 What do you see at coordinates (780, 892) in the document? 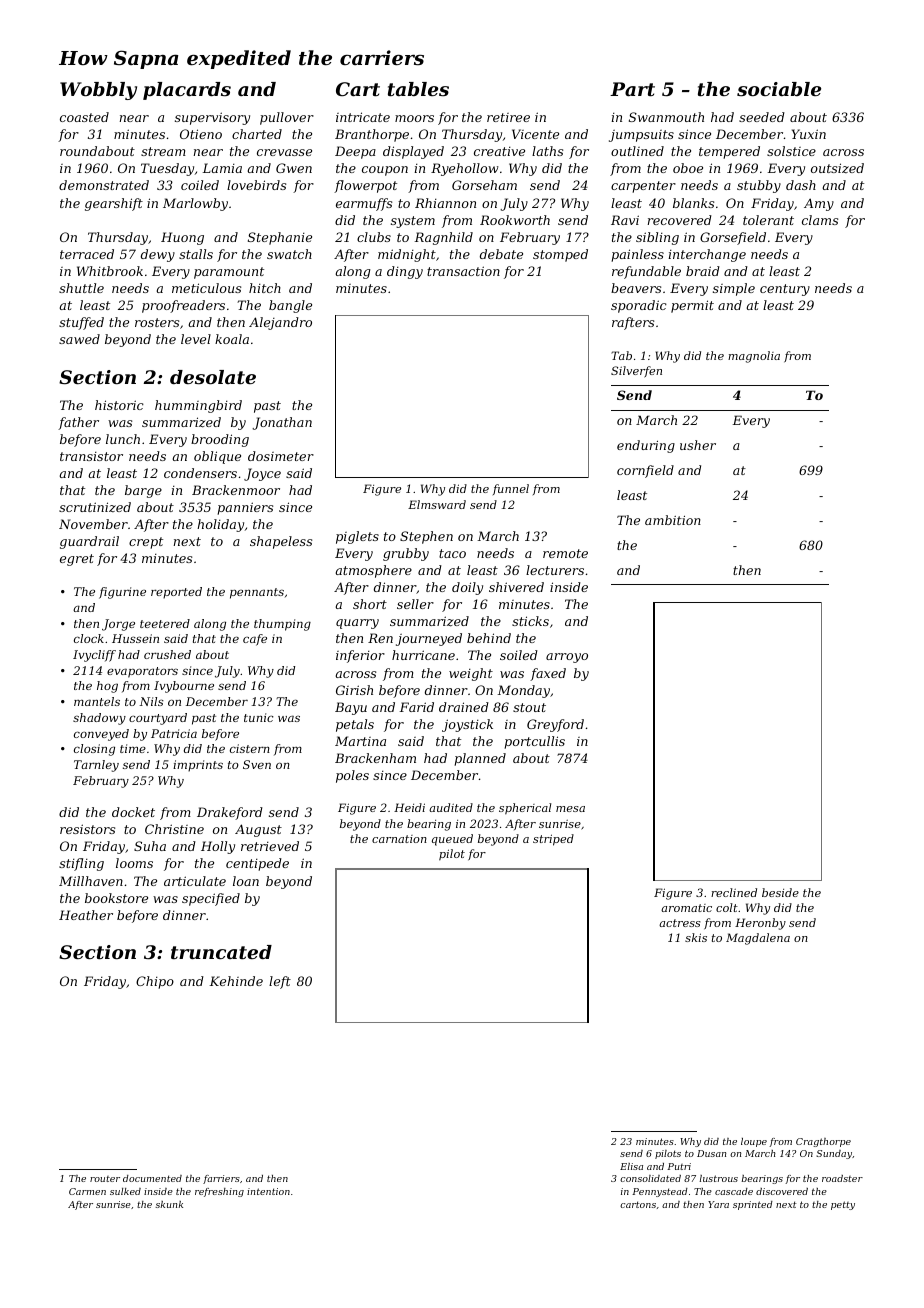
I see `beside` at bounding box center [780, 892].
